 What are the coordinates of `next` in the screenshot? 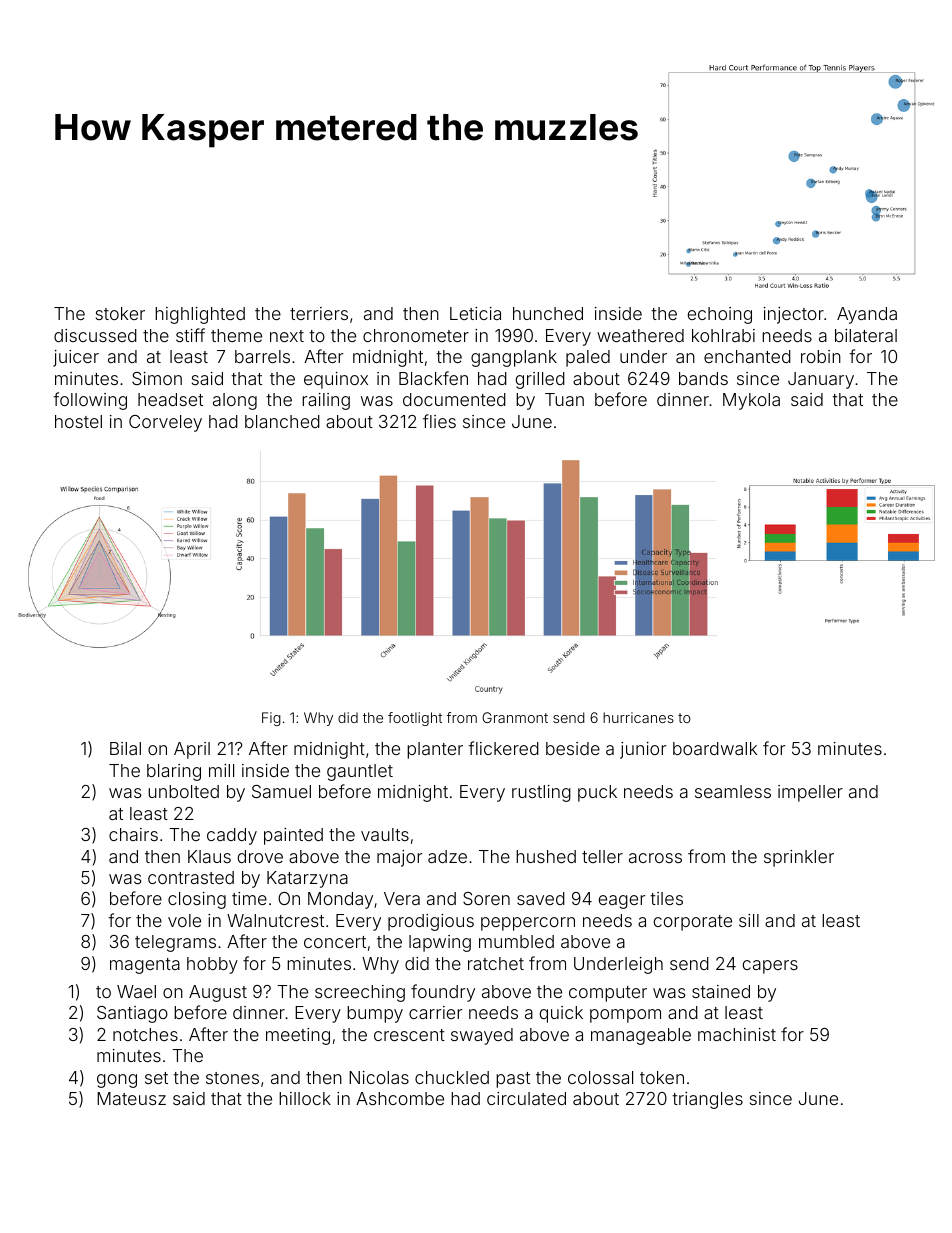 It's located at (287, 336).
